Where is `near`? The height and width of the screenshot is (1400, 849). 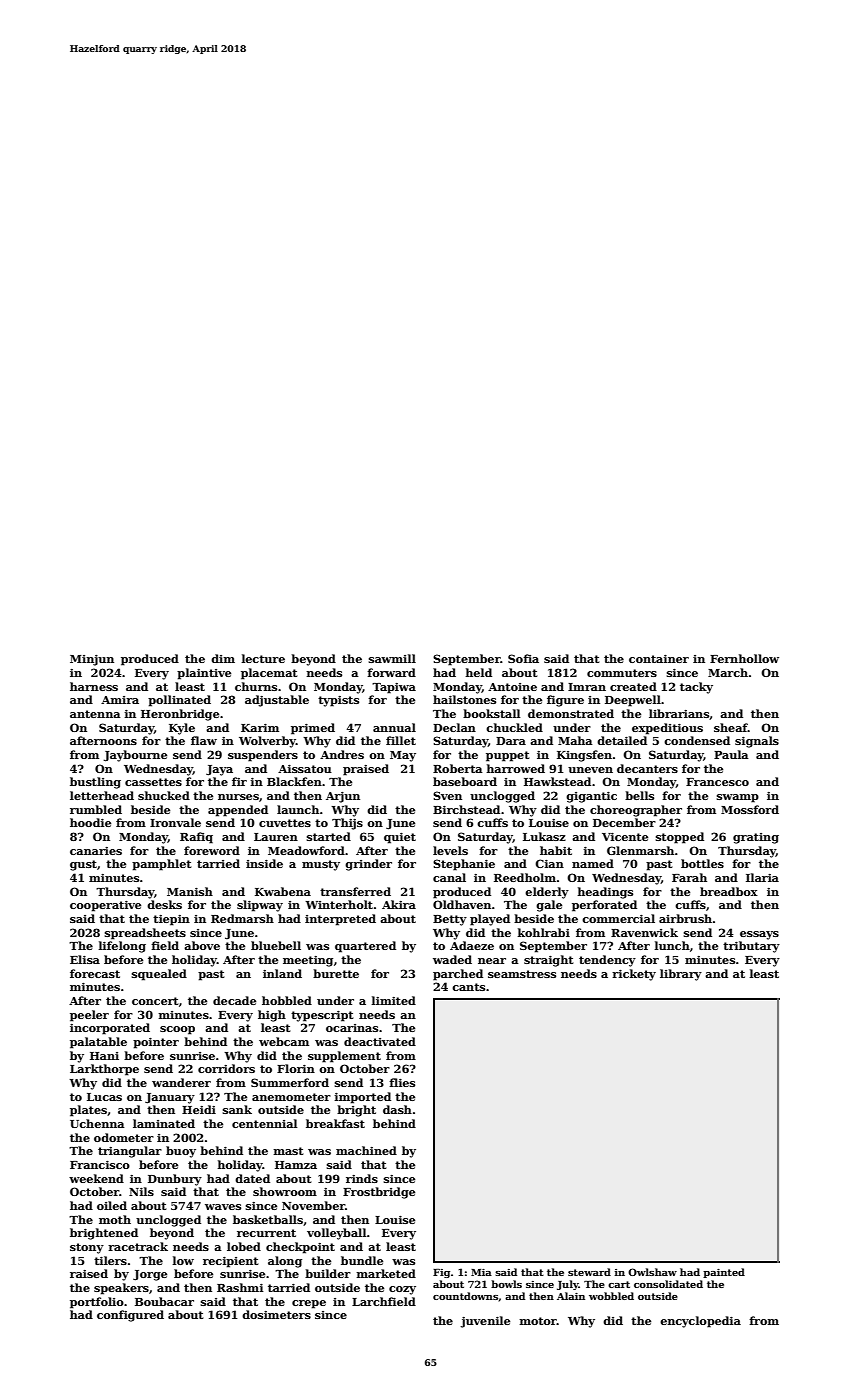 near is located at coordinates (492, 961).
